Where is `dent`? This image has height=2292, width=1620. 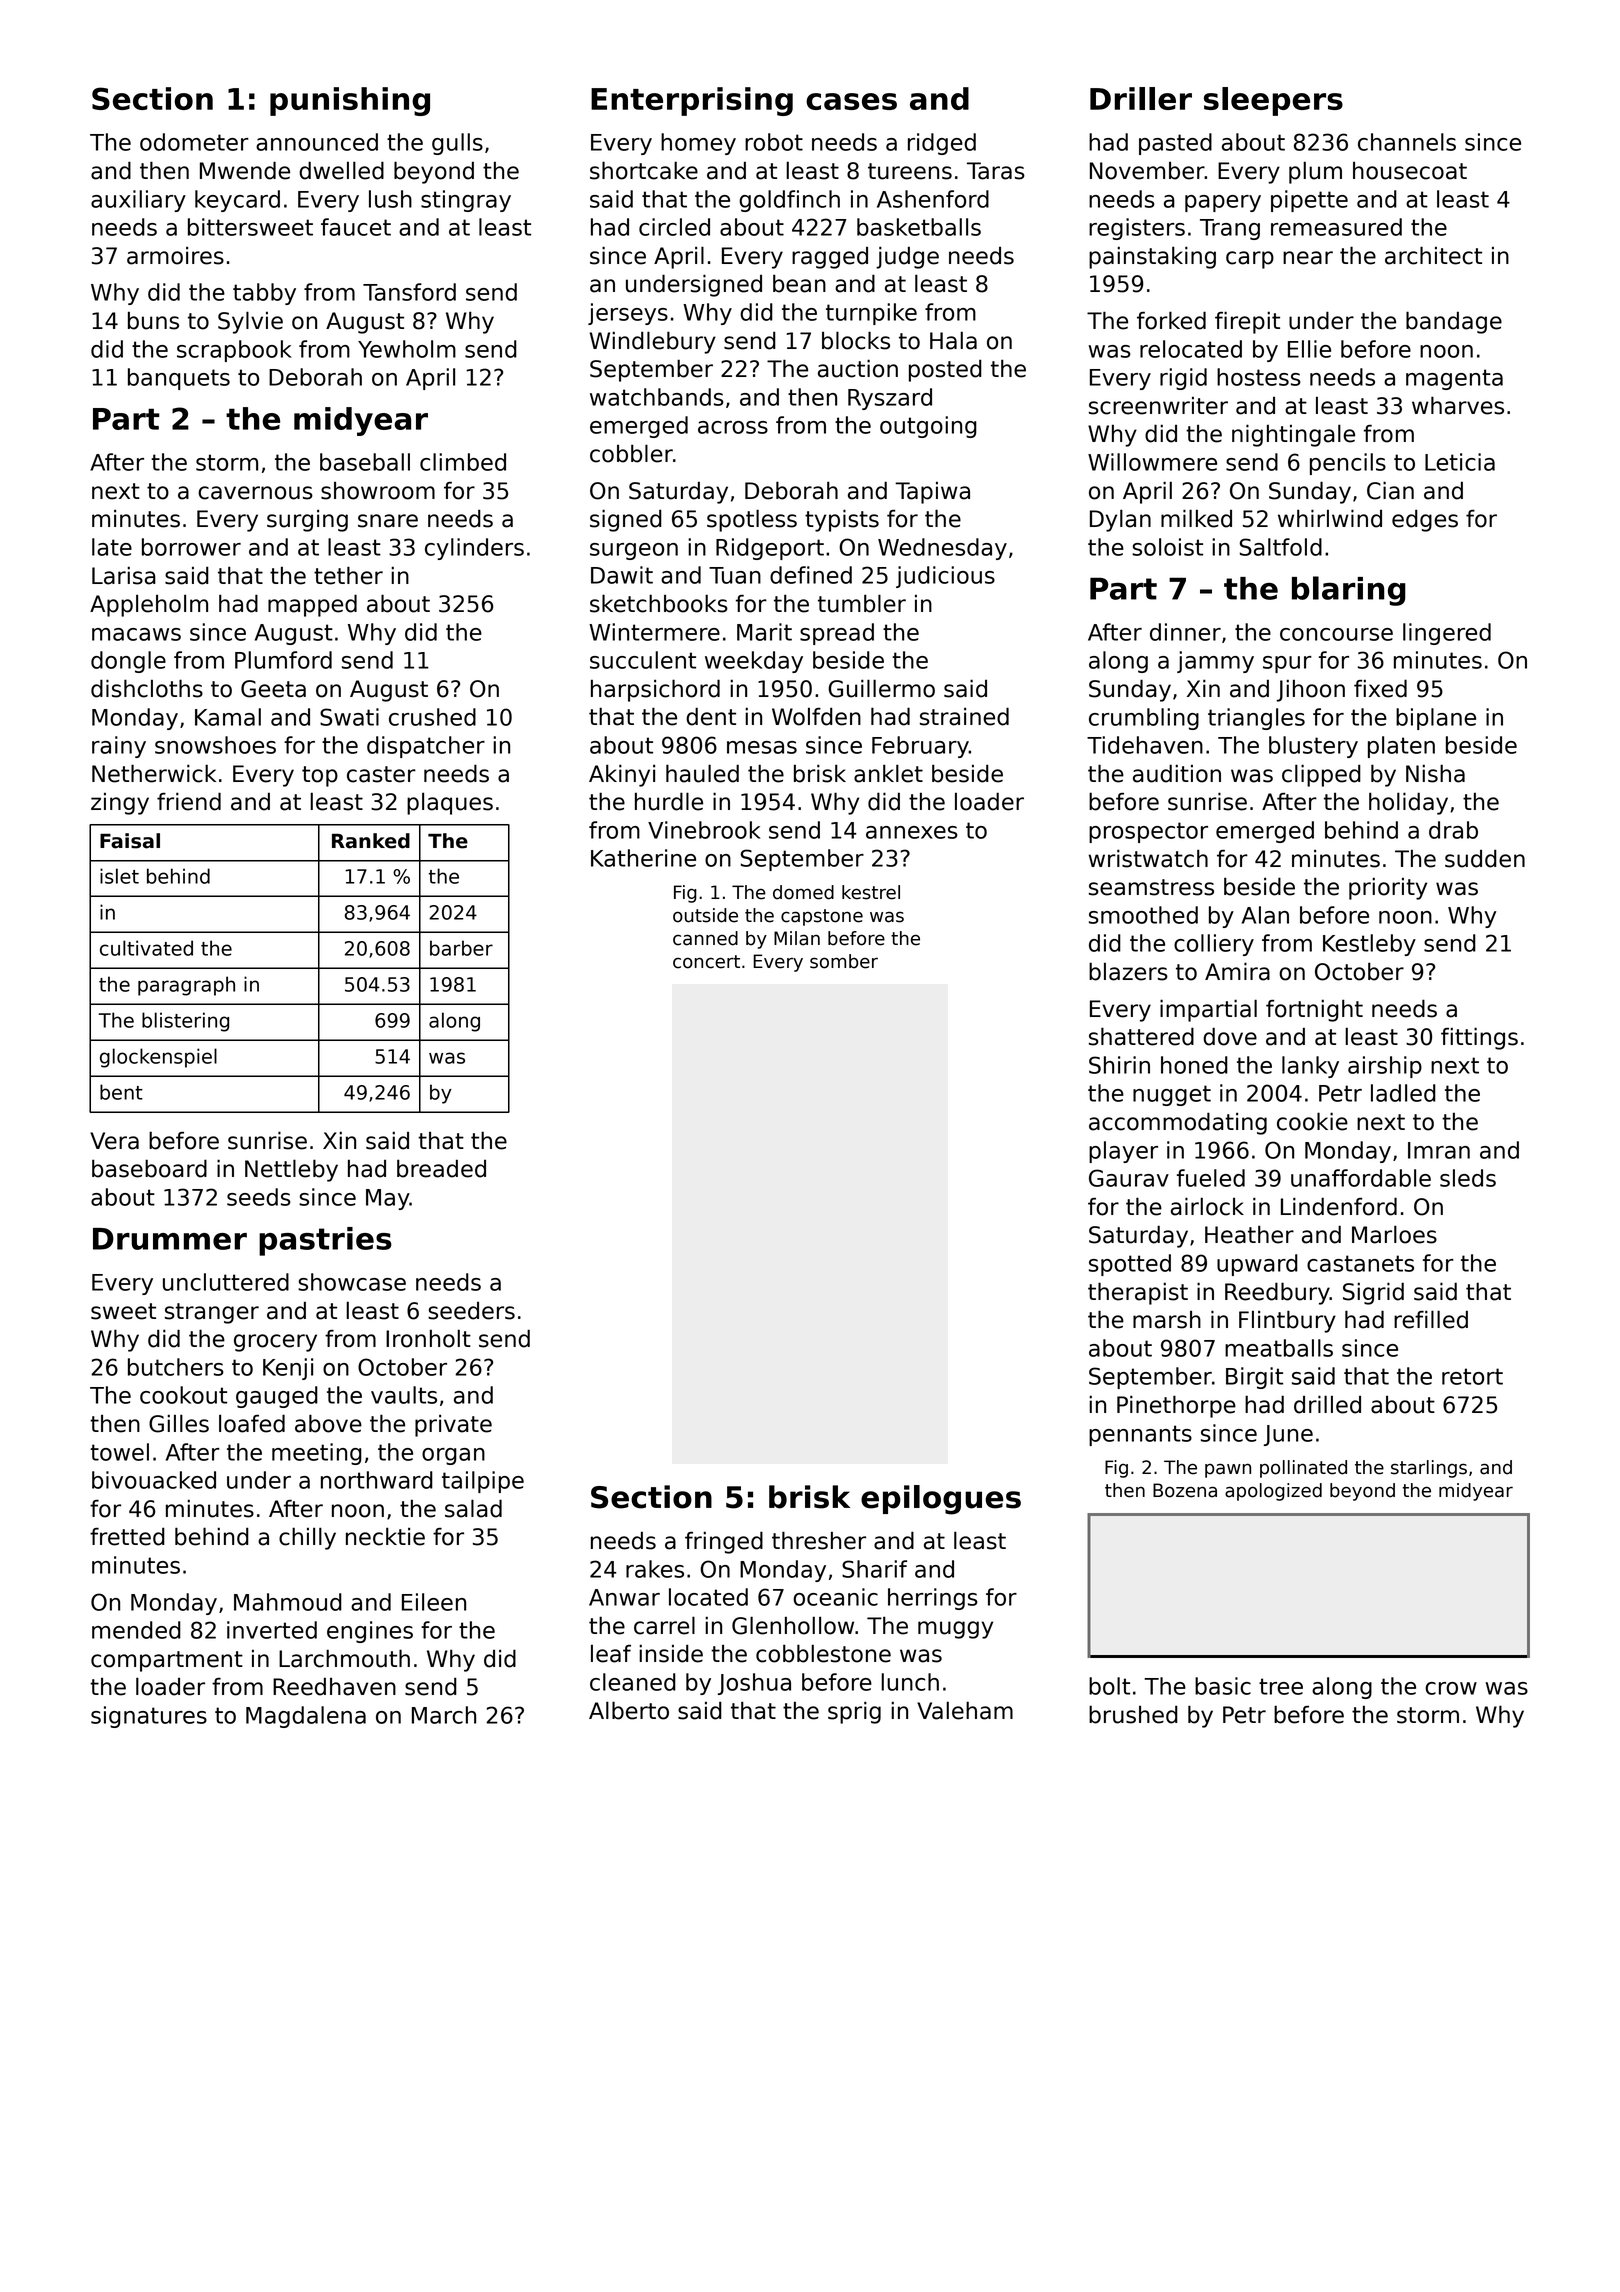 dent is located at coordinates (711, 716).
